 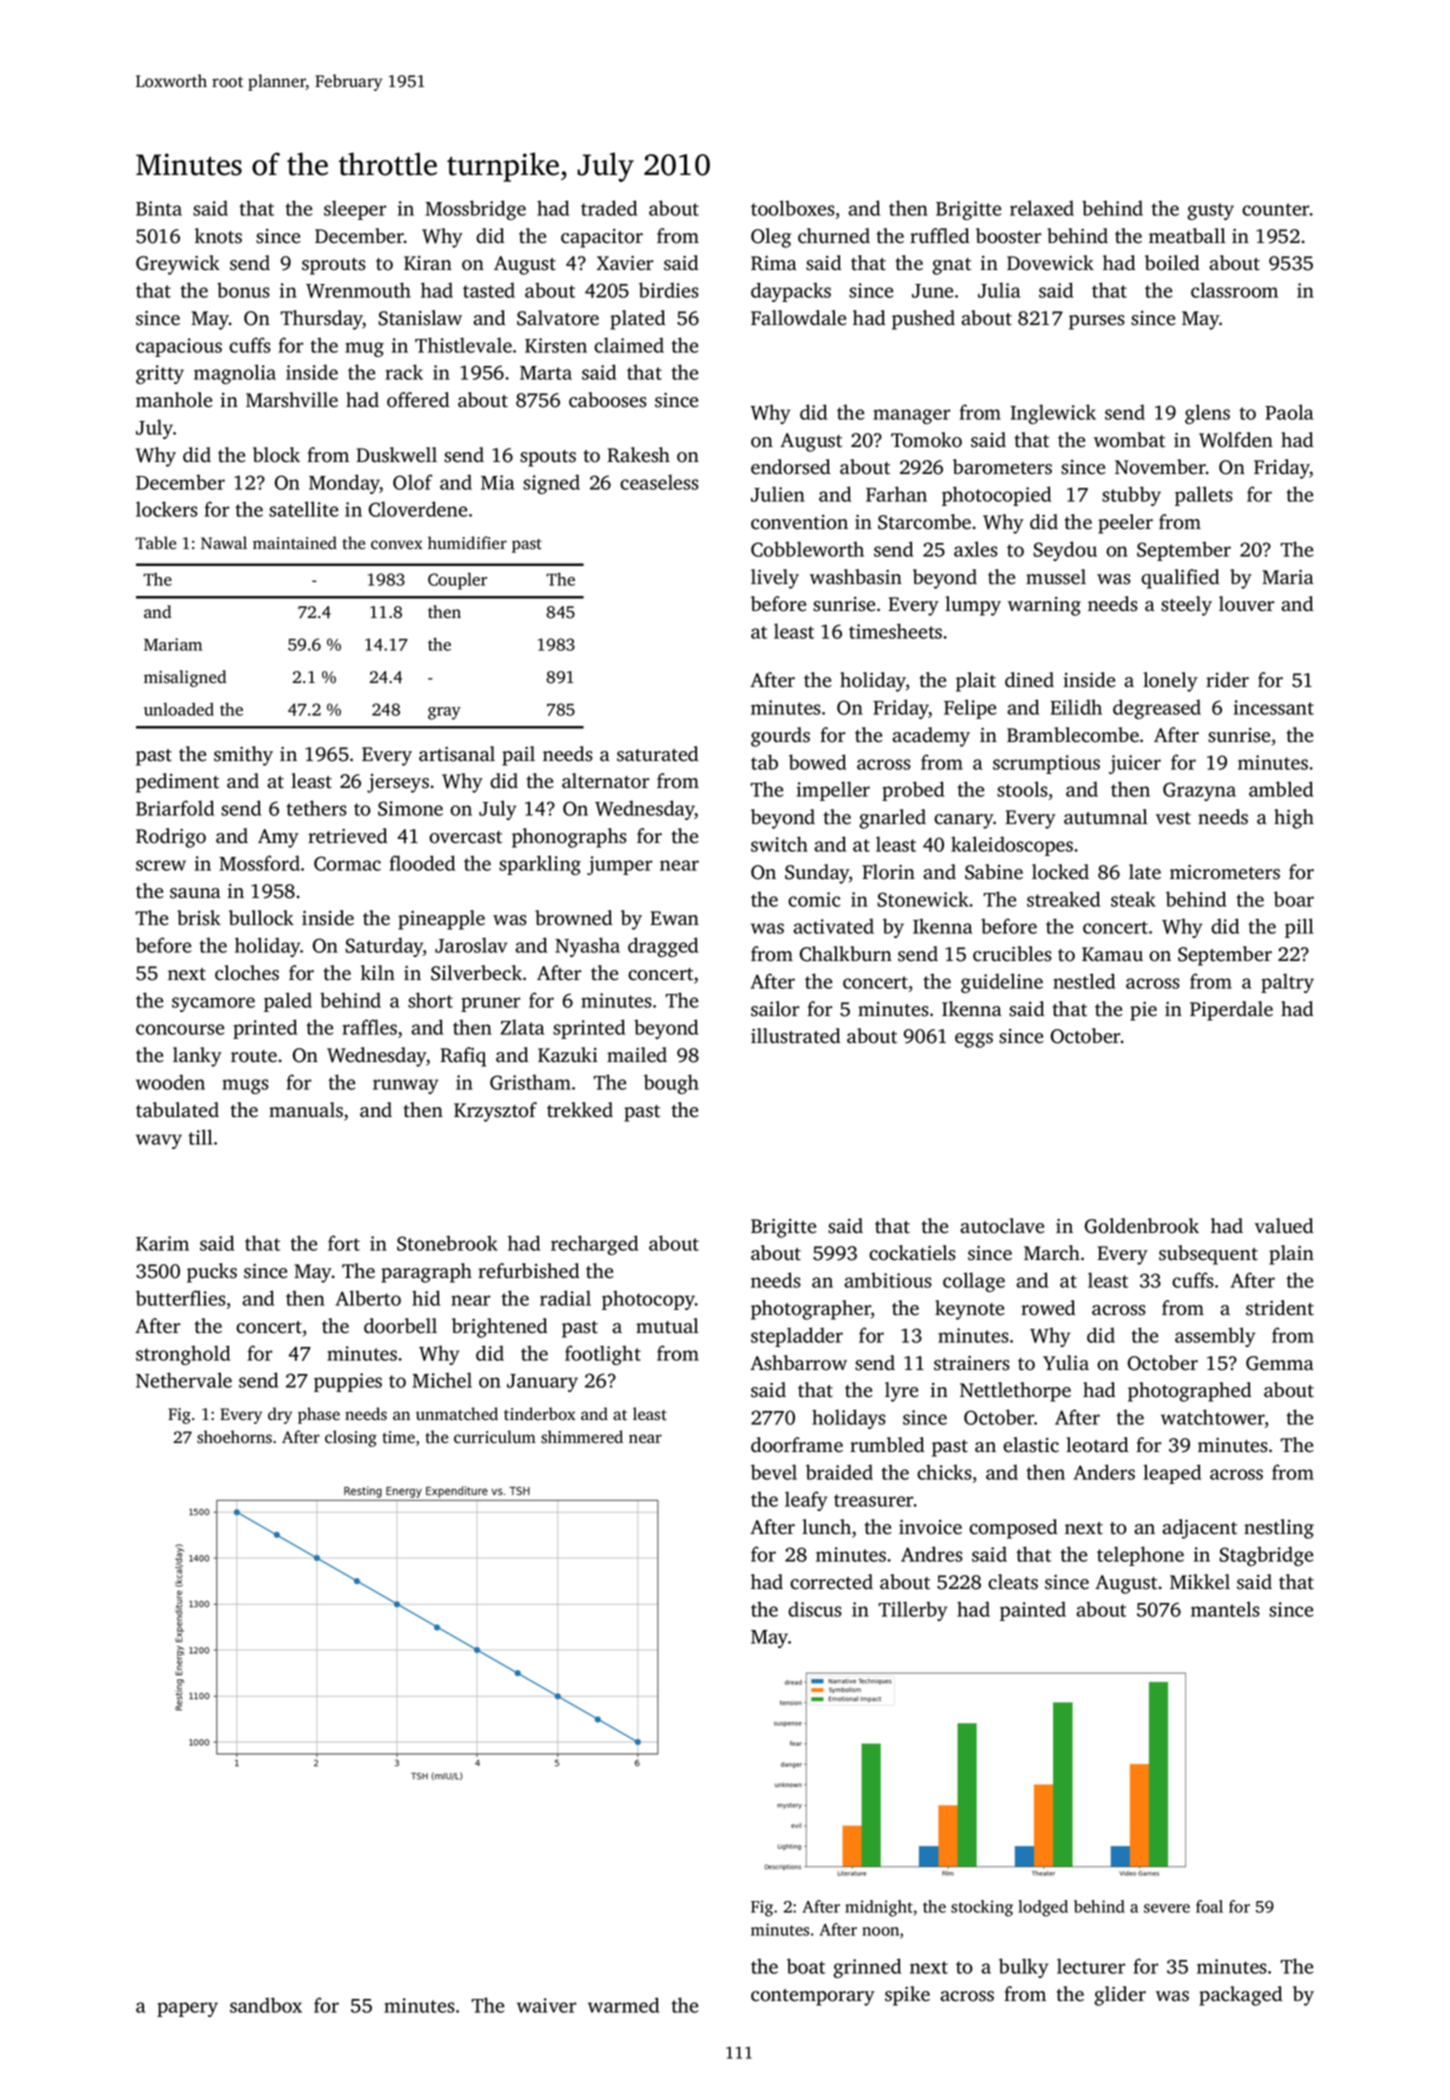 I want to click on Rodrigo, so click(x=171, y=838).
